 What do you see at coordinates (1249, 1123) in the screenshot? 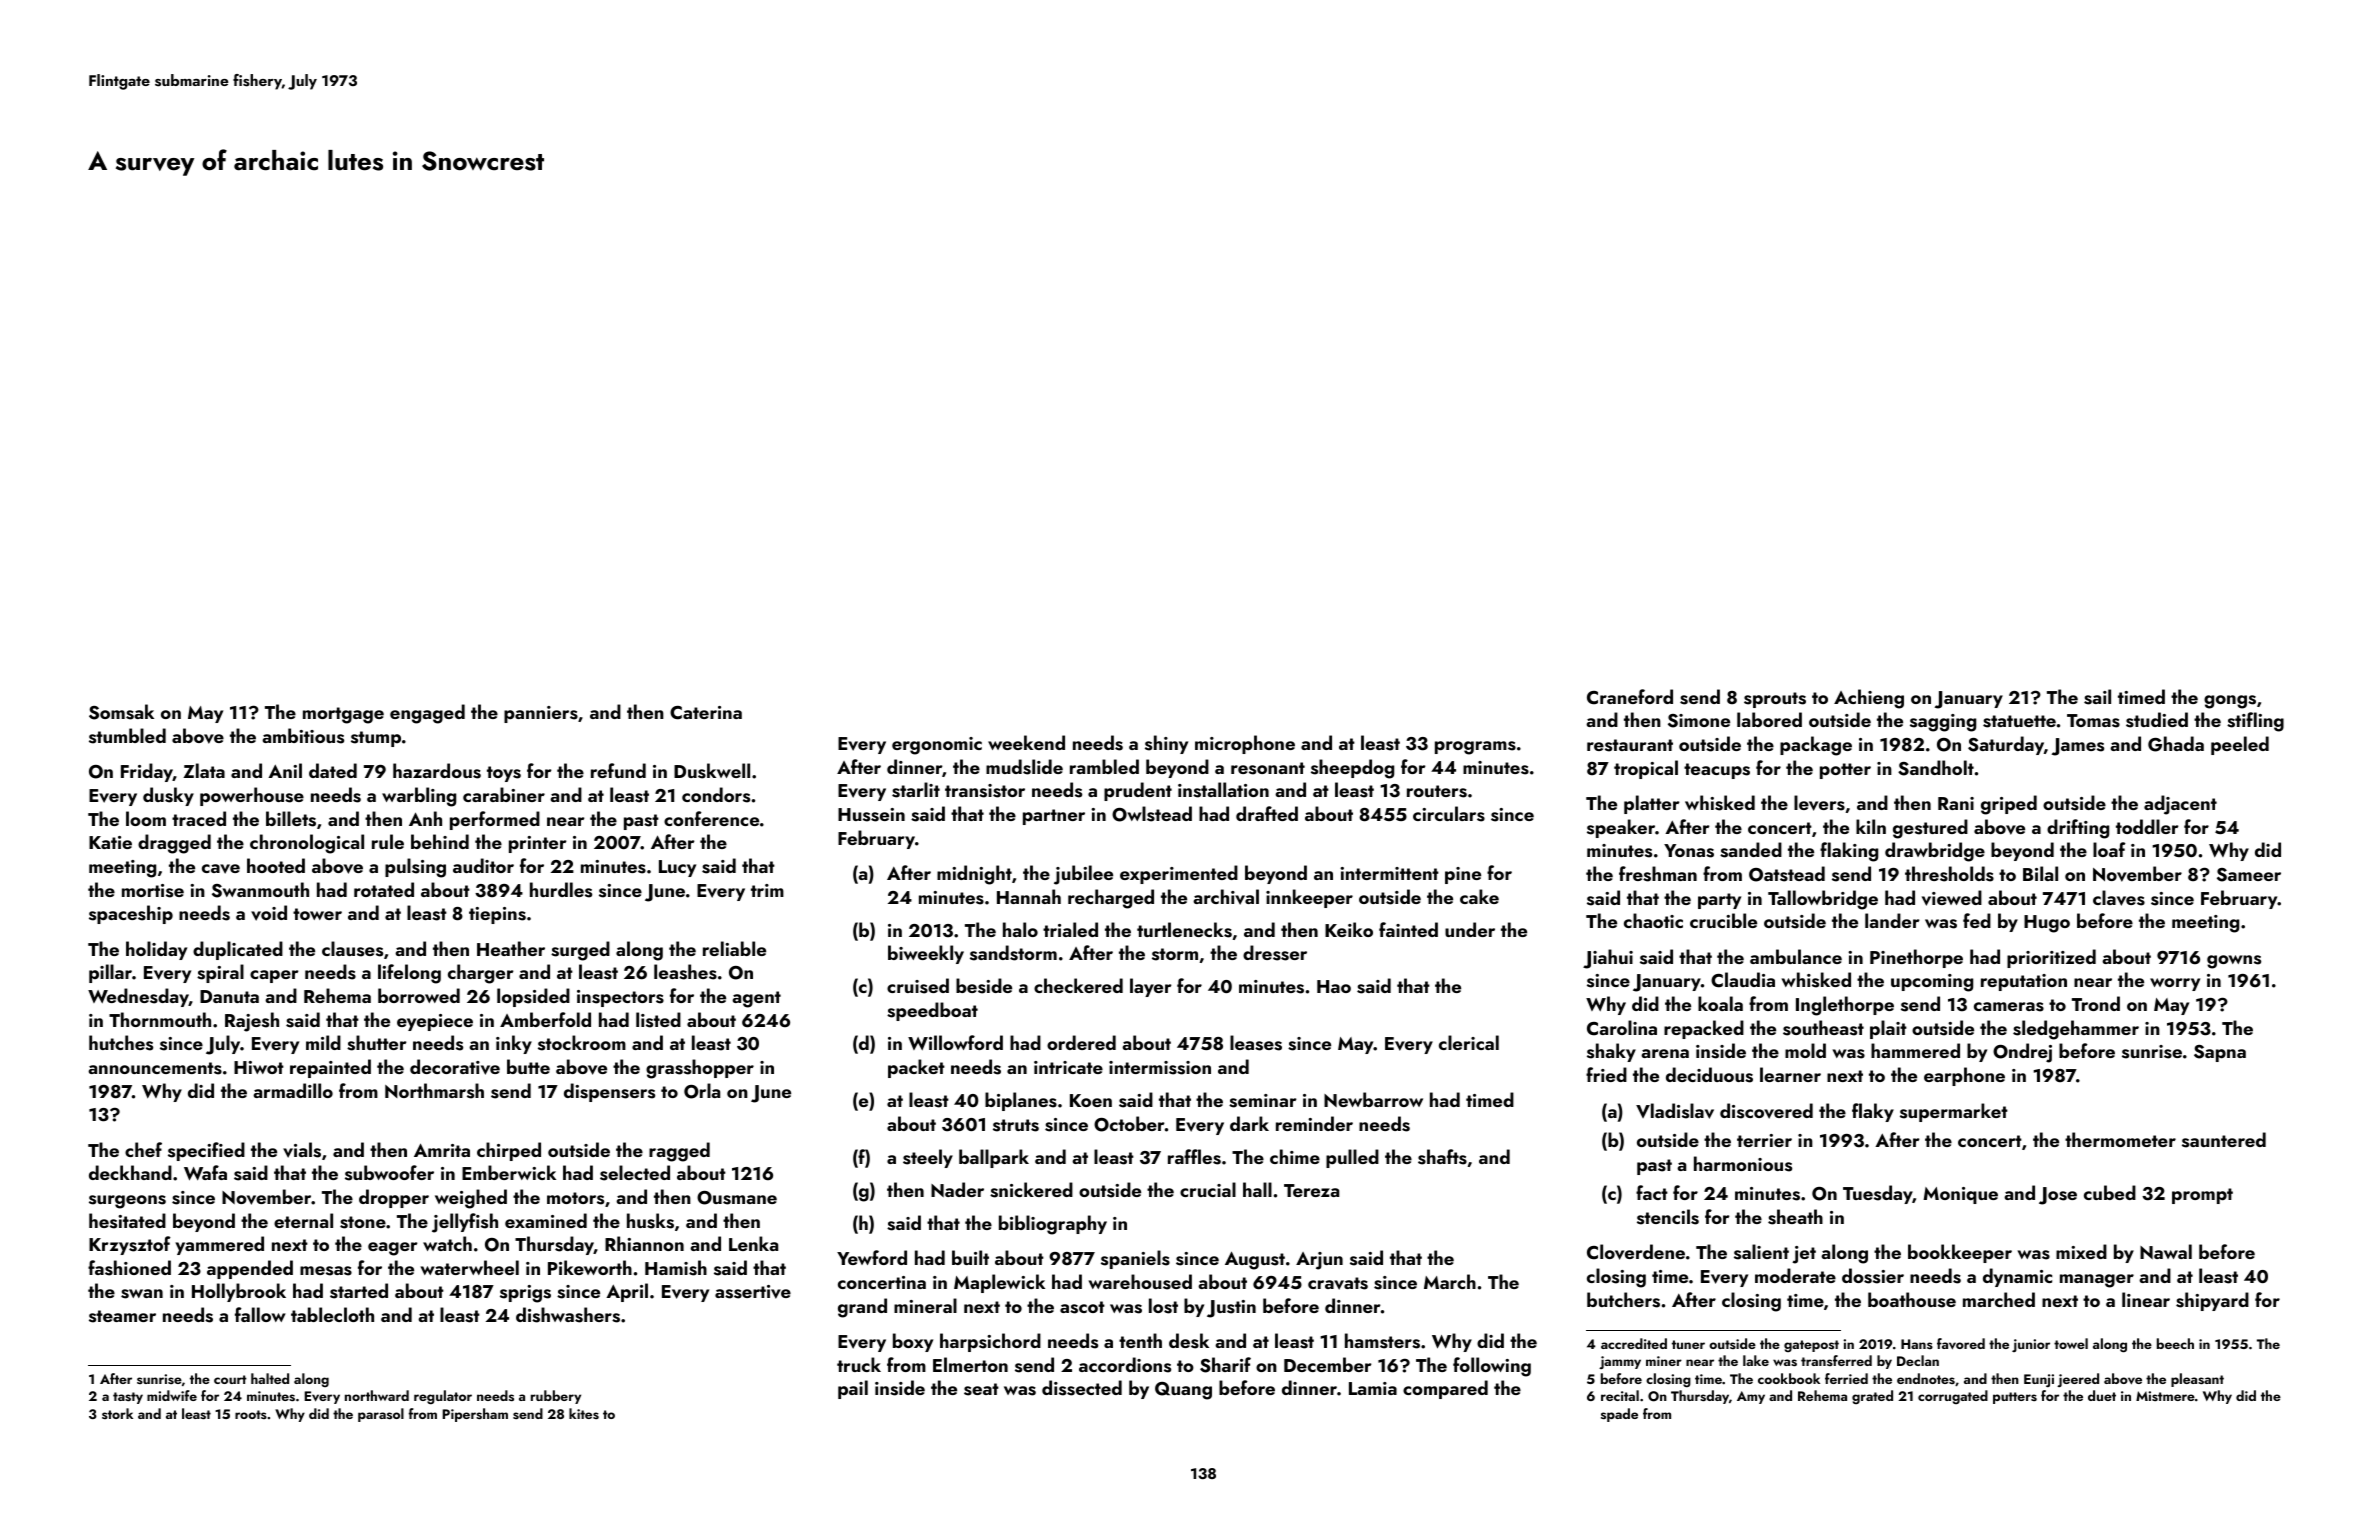
I see `dark` at bounding box center [1249, 1123].
